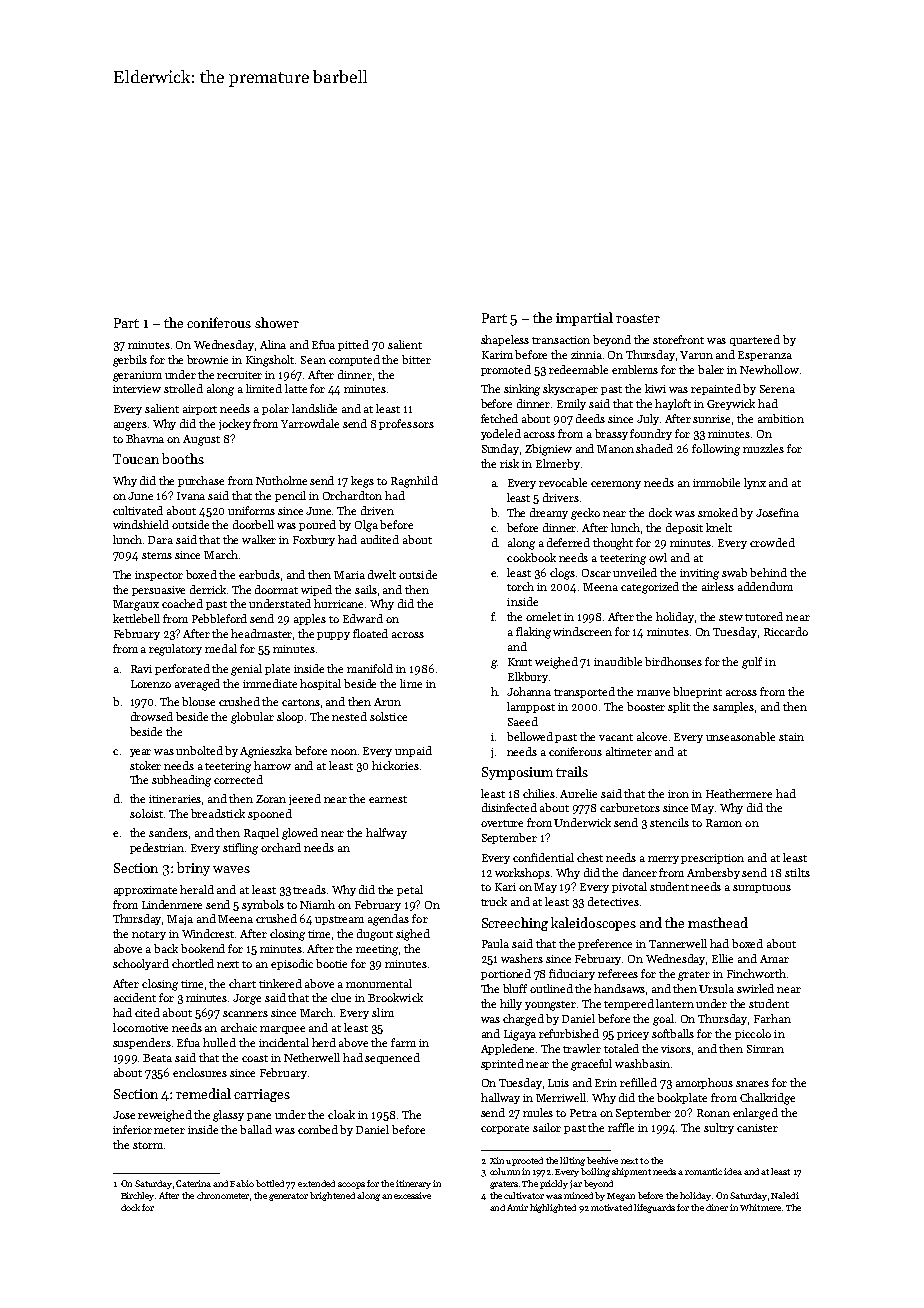  What do you see at coordinates (382, 574) in the screenshot?
I see `dwelt` at bounding box center [382, 574].
